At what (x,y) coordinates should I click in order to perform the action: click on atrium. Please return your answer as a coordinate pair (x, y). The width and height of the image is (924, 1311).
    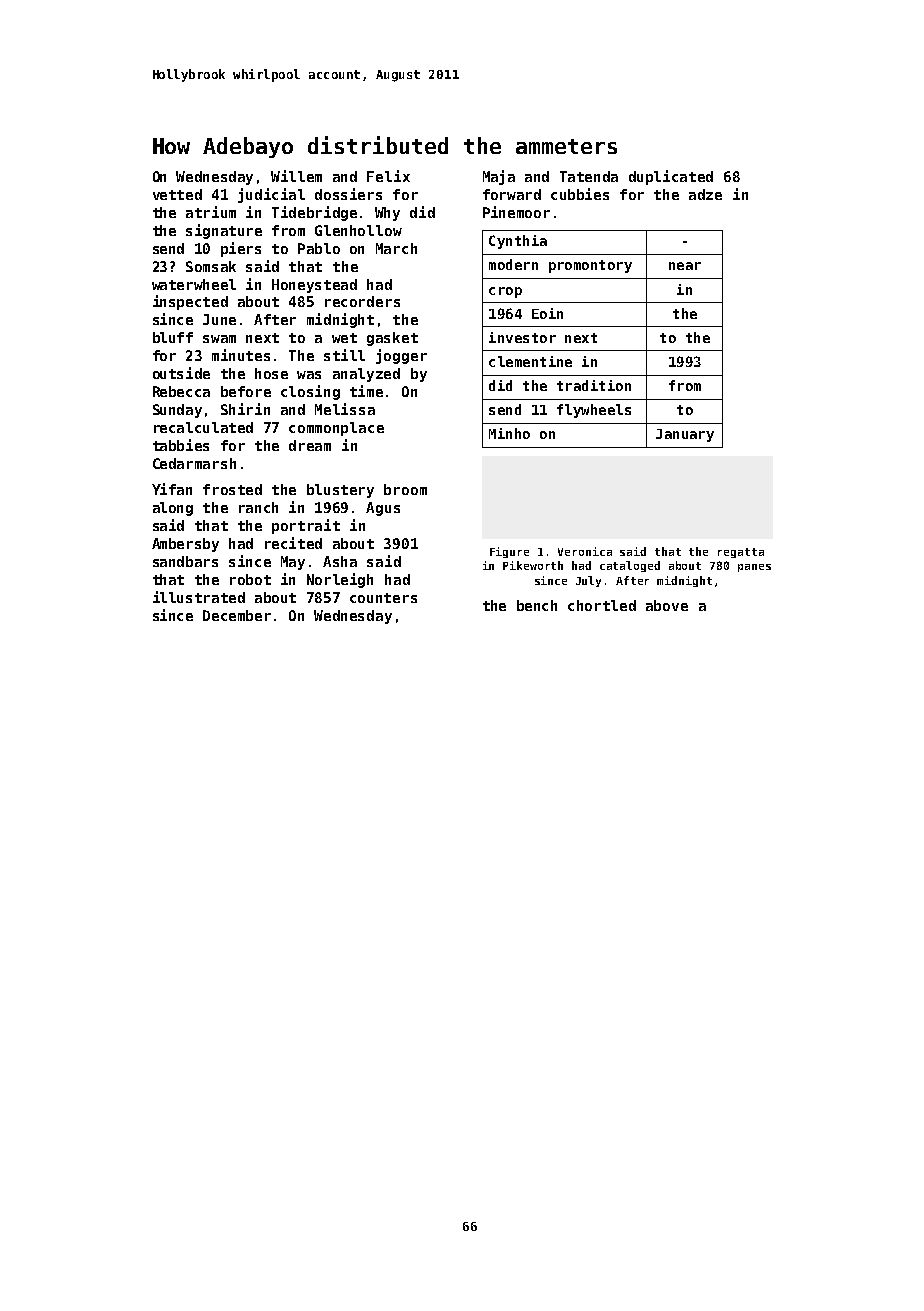
    Looking at the image, I should click on (211, 212).
